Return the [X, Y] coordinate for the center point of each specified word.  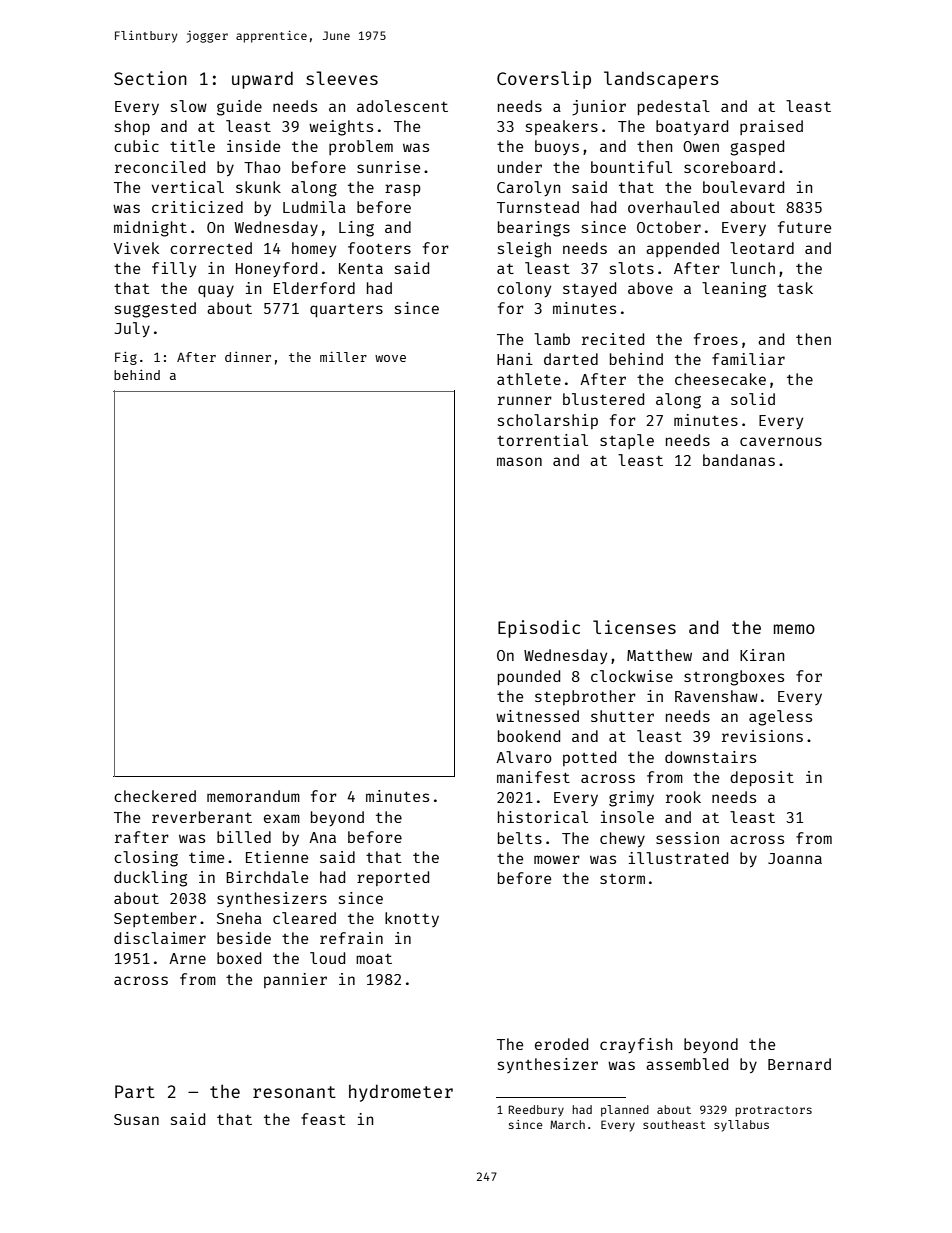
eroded [561, 1044]
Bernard [799, 1064]
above [650, 288]
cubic [136, 146]
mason [519, 461]
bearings [534, 229]
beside [244, 938]
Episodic [539, 629]
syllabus [741, 1126]
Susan [136, 1119]
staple [627, 441]
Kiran [762, 655]
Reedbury [536, 1111]
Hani [515, 359]
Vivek [136, 248]
